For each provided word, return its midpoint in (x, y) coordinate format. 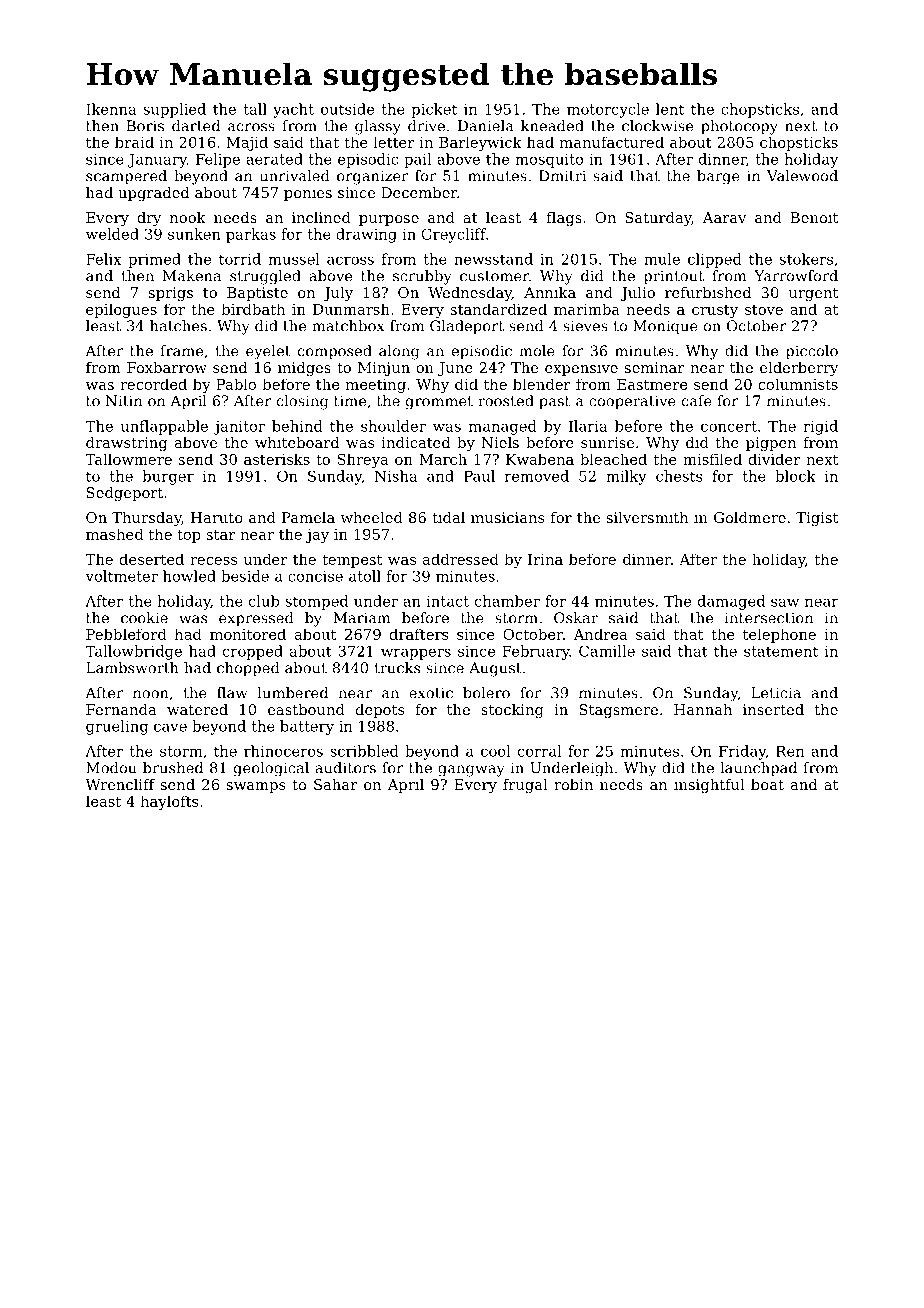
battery (307, 727)
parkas (251, 235)
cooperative (632, 402)
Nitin (124, 401)
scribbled (364, 751)
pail (417, 160)
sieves (585, 326)
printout (674, 277)
